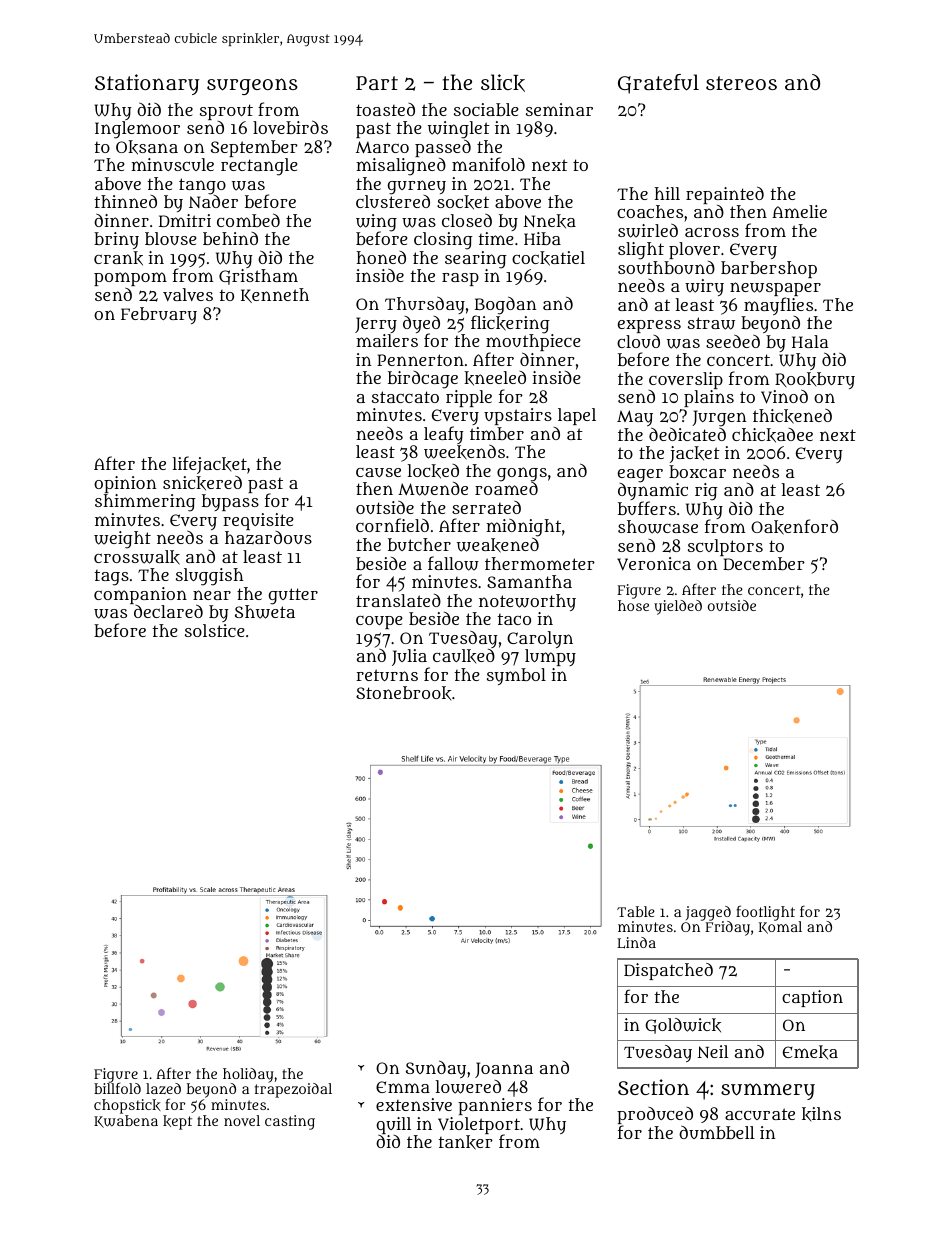 The image size is (952, 1233). I want to click on symbol, so click(516, 676).
